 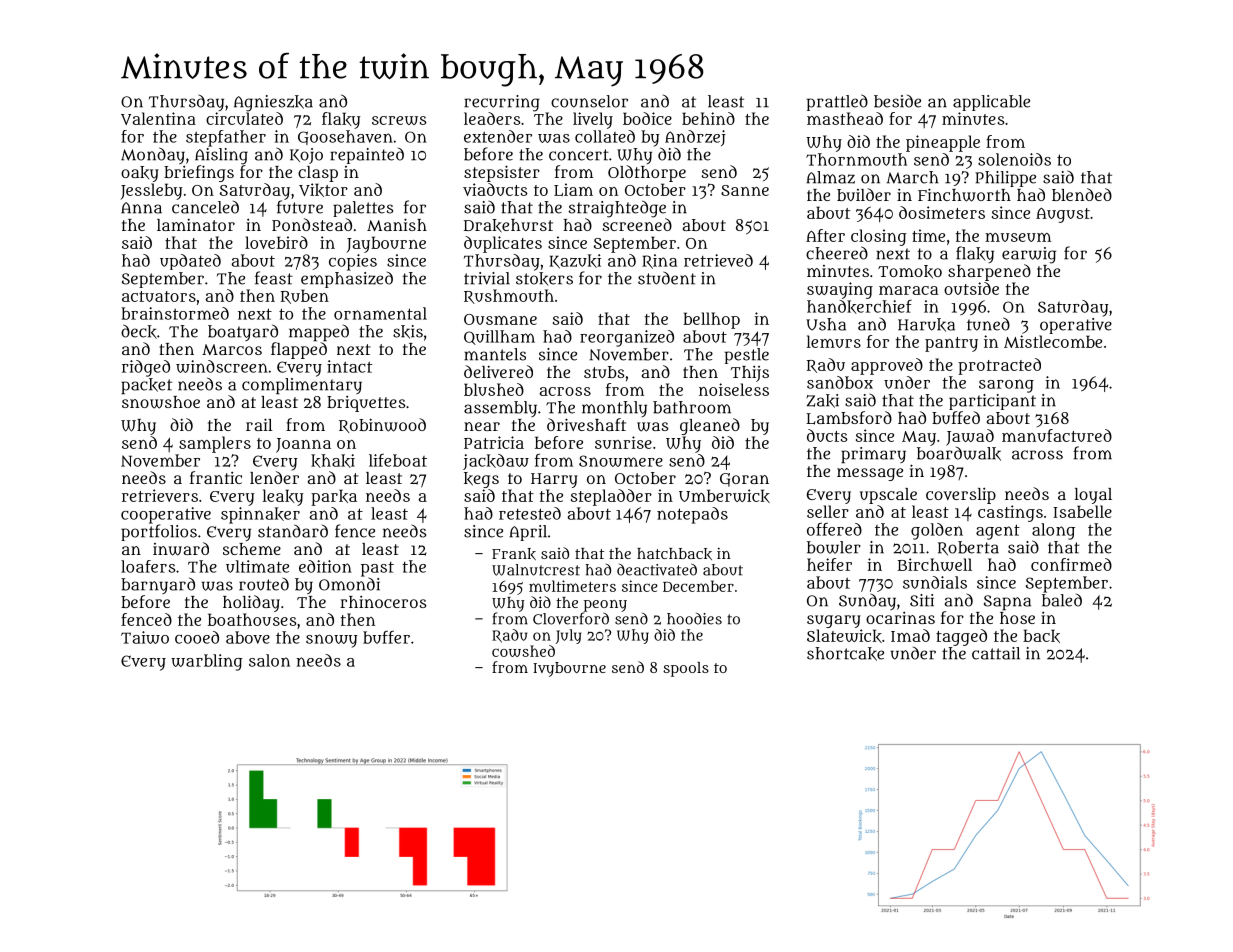 I want to click on snowshoe, so click(x=161, y=402).
